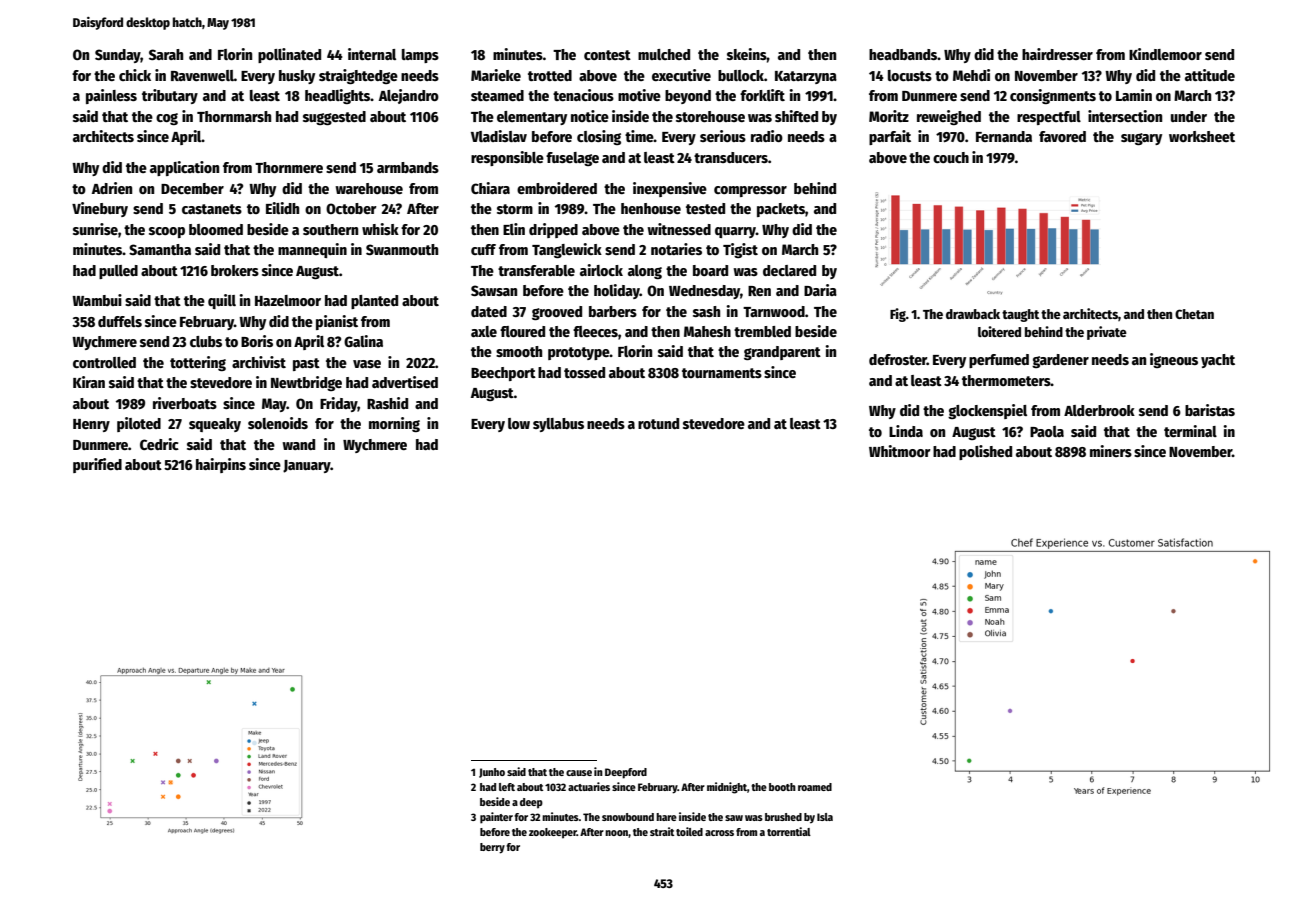  Describe the element at coordinates (999, 331) in the page. I see `loitered` at that location.
